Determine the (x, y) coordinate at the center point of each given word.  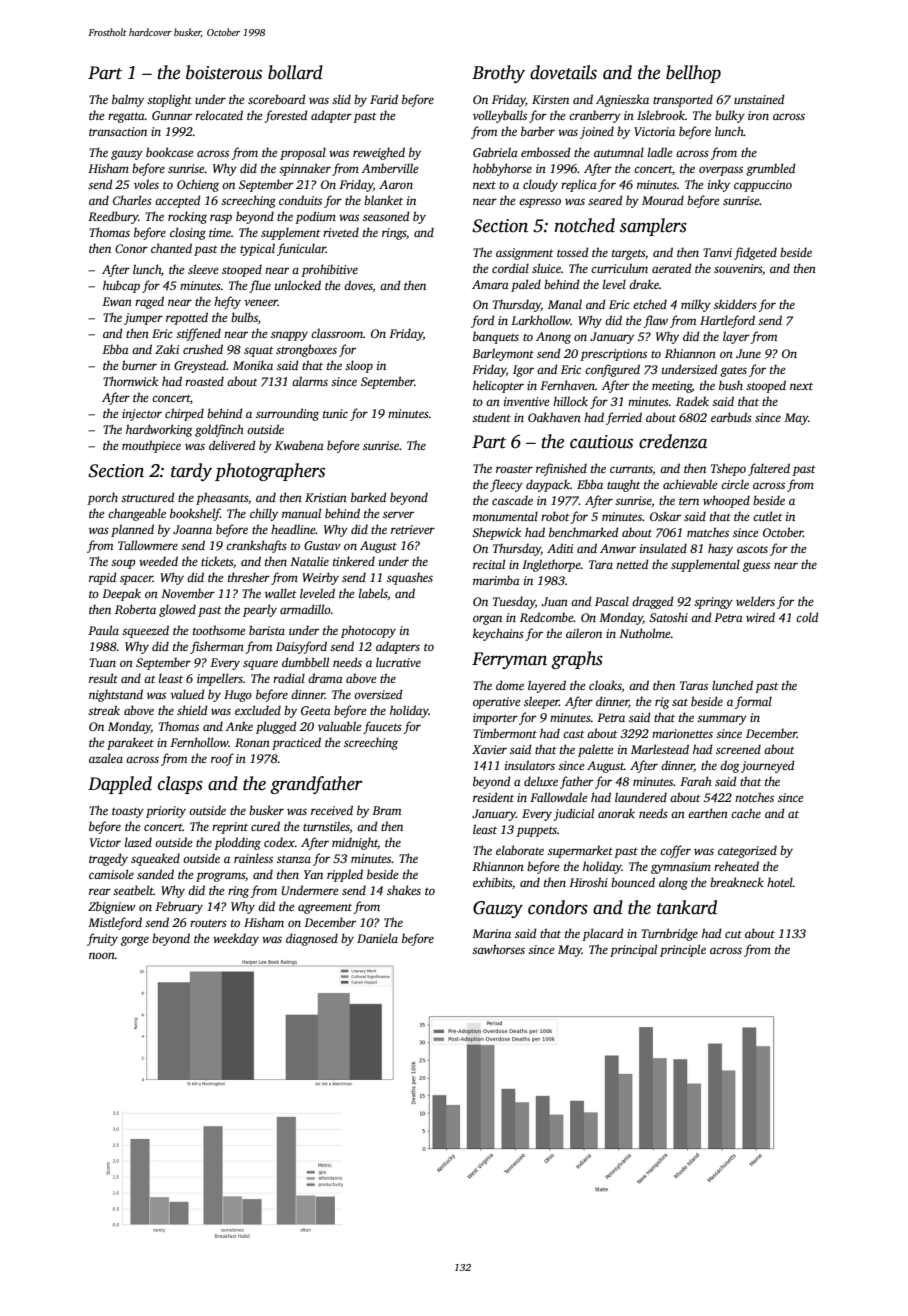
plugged (276, 727)
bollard (295, 72)
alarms (310, 381)
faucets (382, 727)
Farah (696, 781)
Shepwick (496, 533)
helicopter (498, 386)
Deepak (121, 594)
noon (102, 955)
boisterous (224, 72)
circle (735, 484)
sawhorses (498, 949)
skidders (735, 304)
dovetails (563, 72)
